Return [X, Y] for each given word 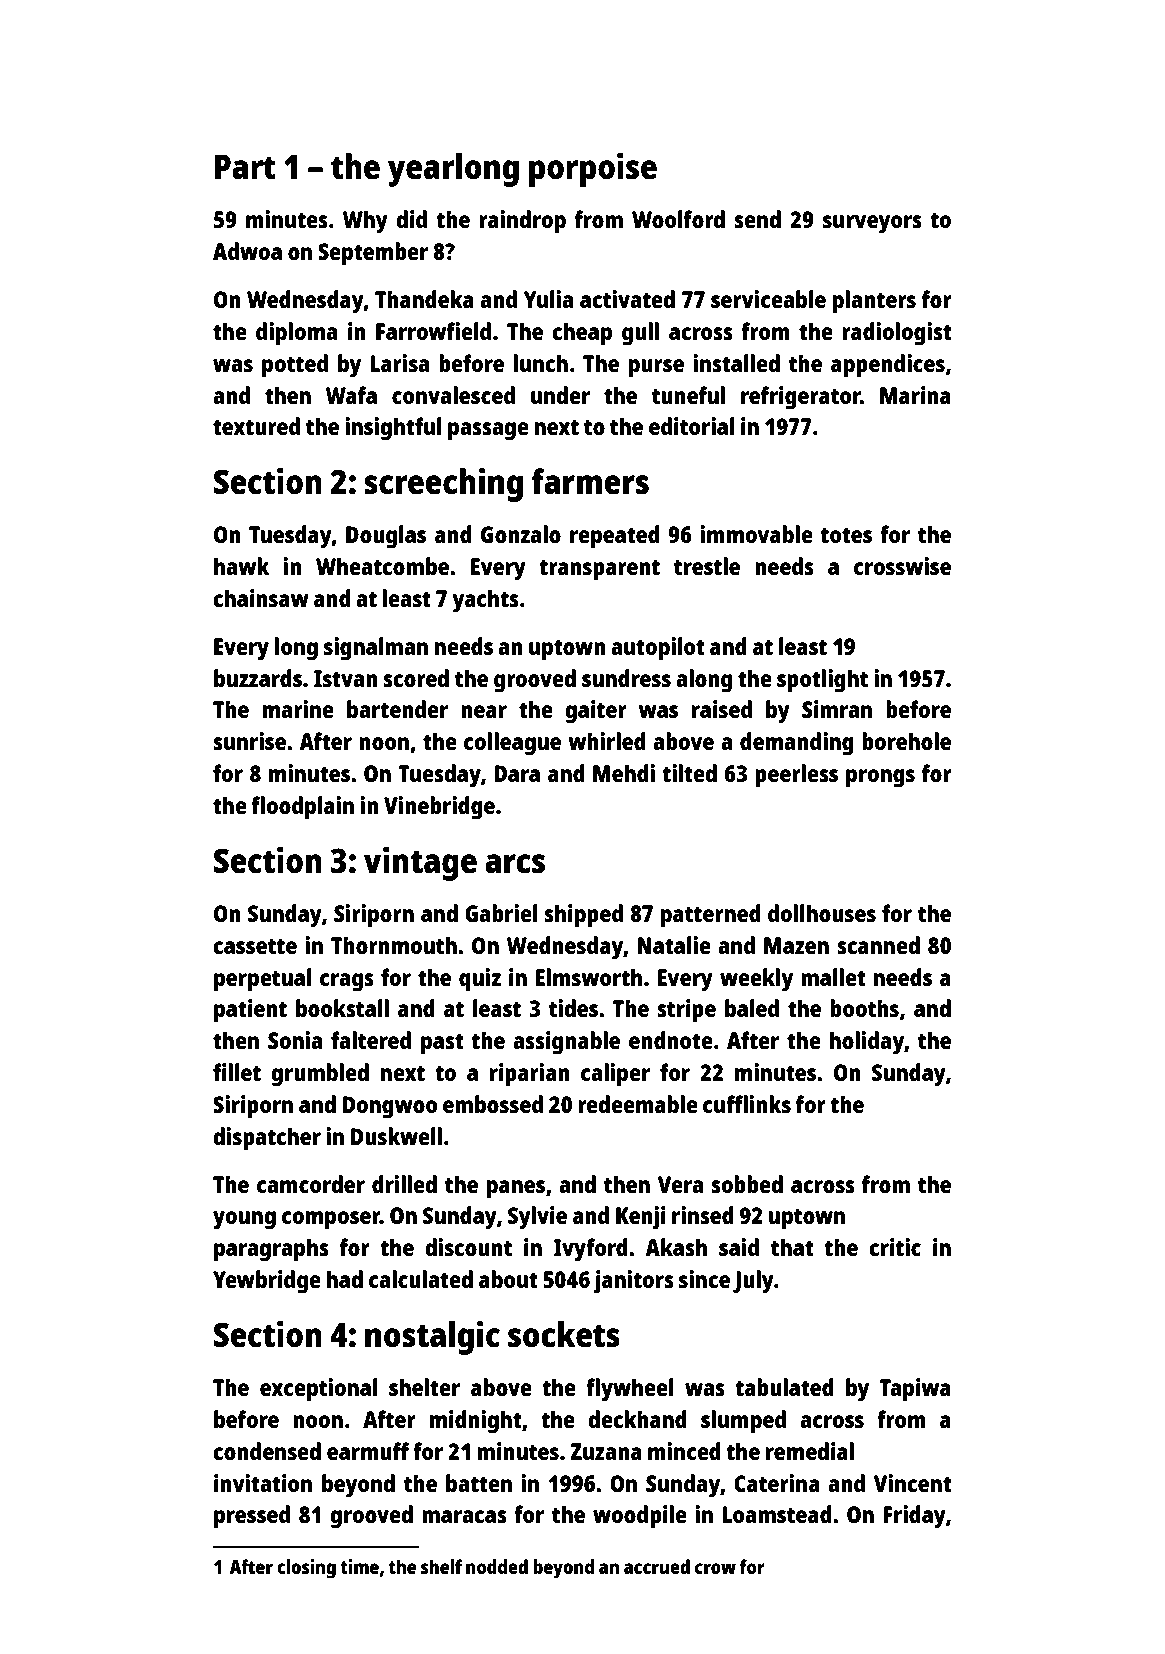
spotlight [822, 681]
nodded [497, 1566]
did [411, 219]
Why [365, 222]
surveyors [872, 224]
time [359, 1566]
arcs [515, 864]
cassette [255, 946]
